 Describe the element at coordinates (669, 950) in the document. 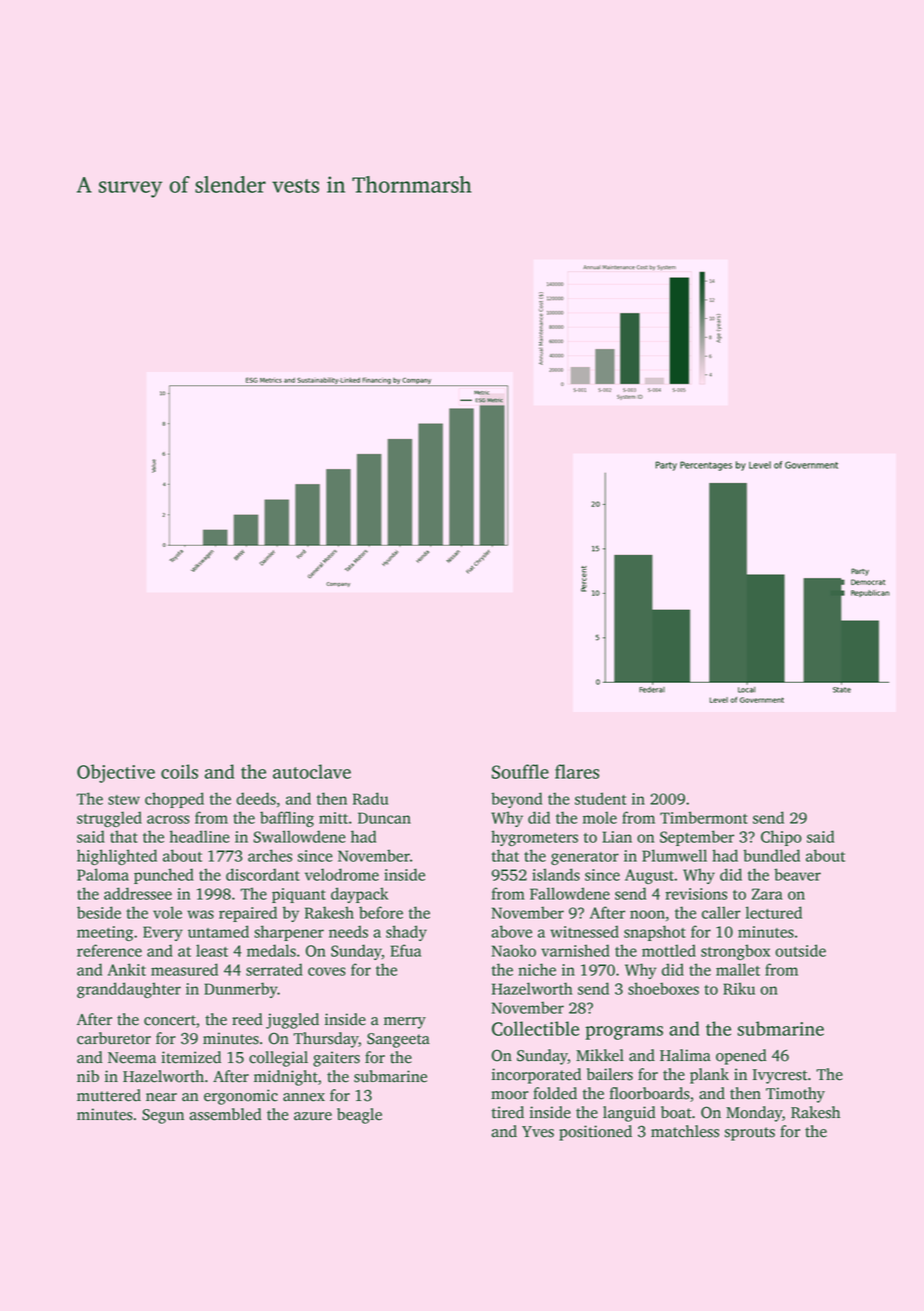

I see `mottled` at that location.
